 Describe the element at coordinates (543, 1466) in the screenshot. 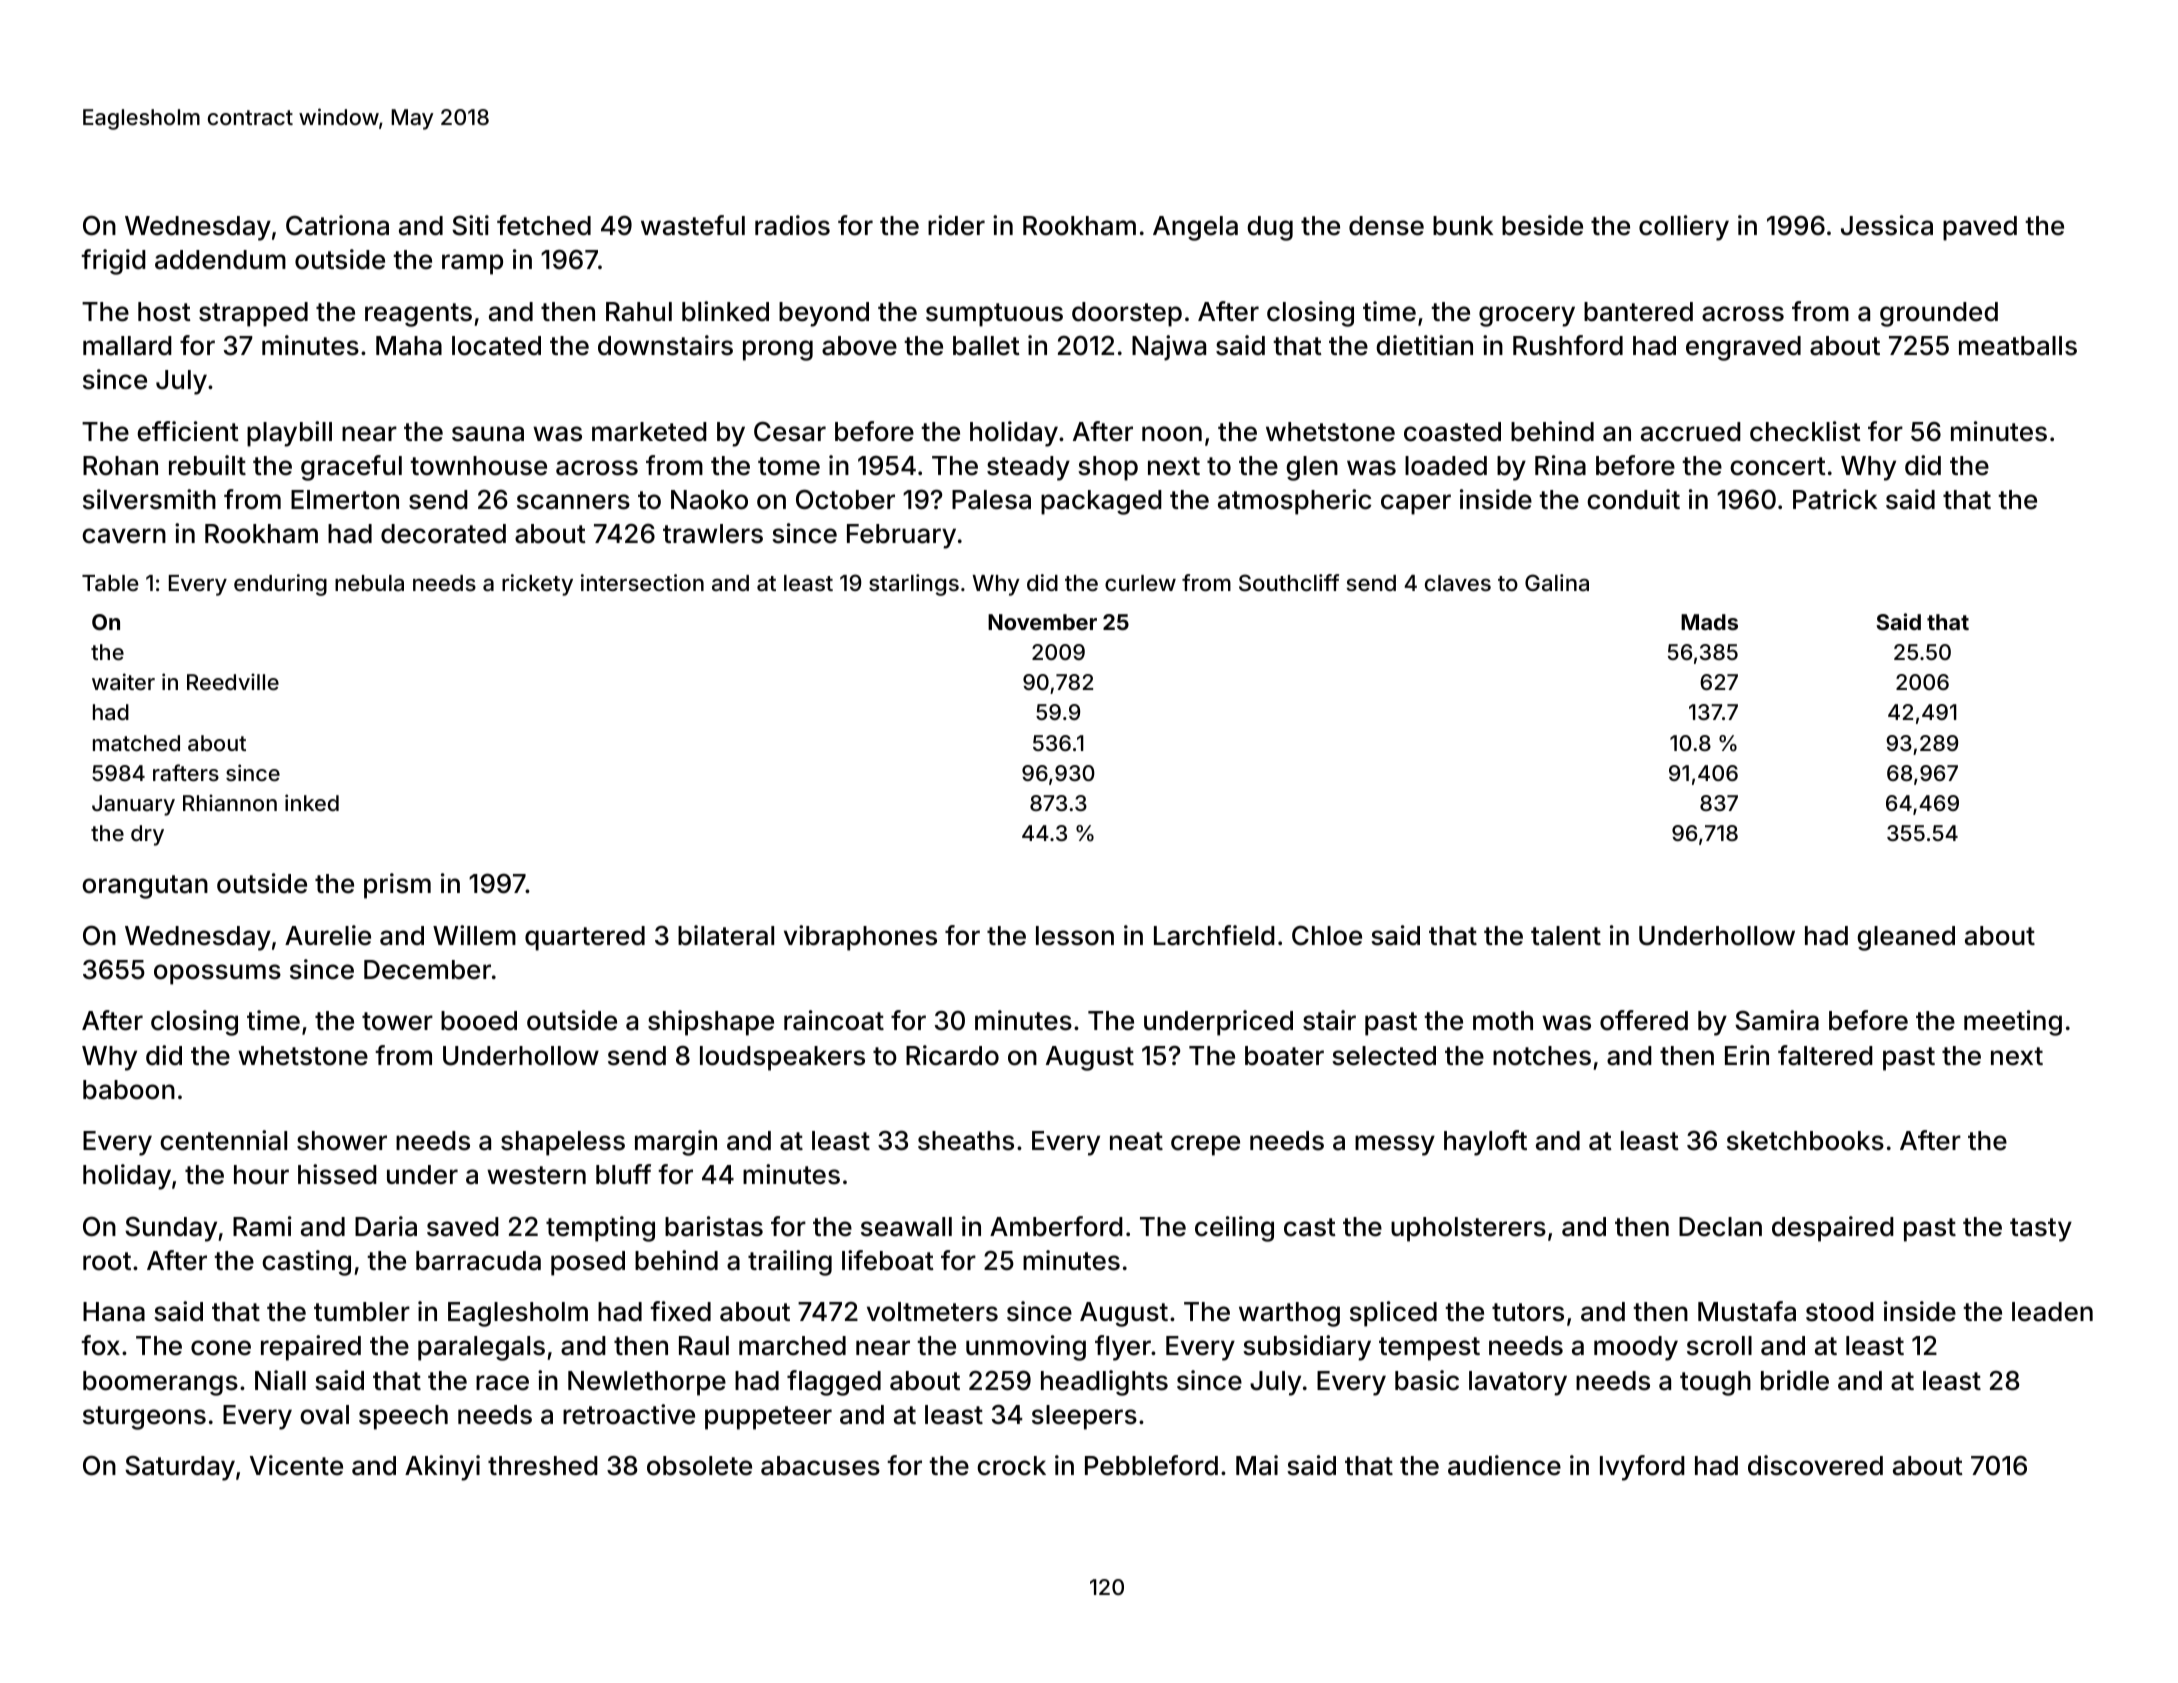

I see `threshed` at that location.
